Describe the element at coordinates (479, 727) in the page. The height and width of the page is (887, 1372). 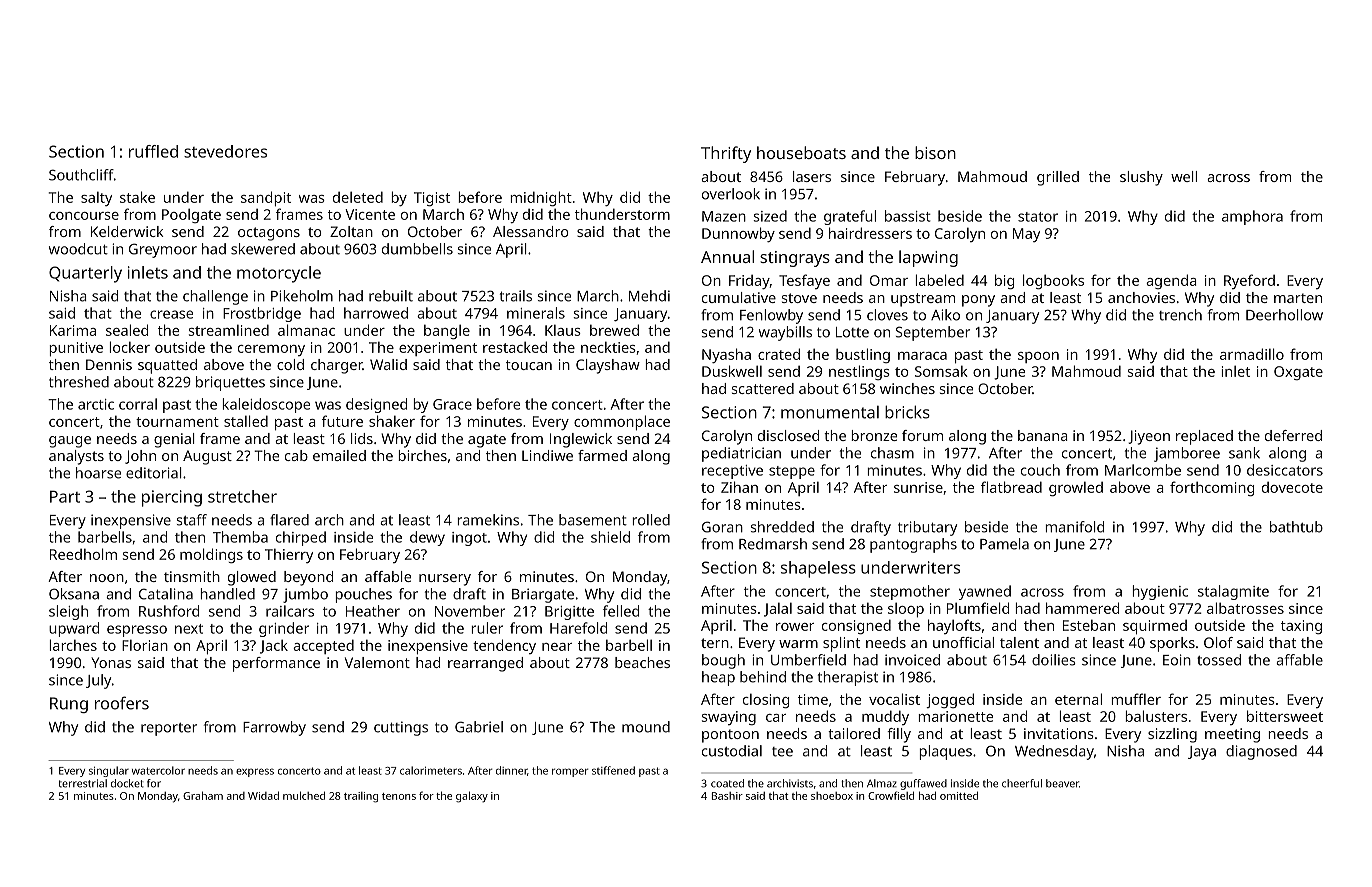
I see `Gabriel` at that location.
